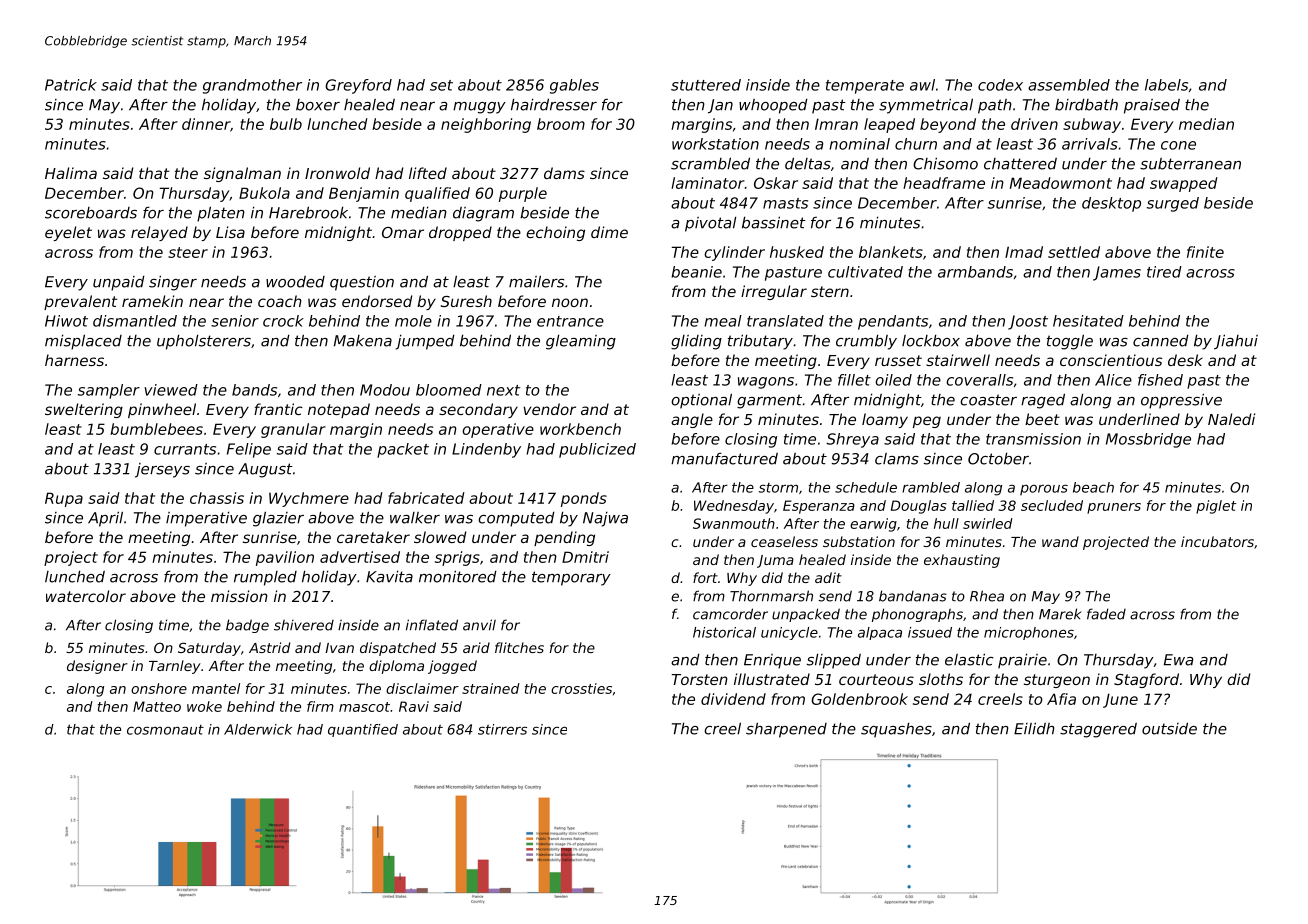 Image resolution: width=1308 pixels, height=924 pixels. I want to click on historical, so click(724, 632).
